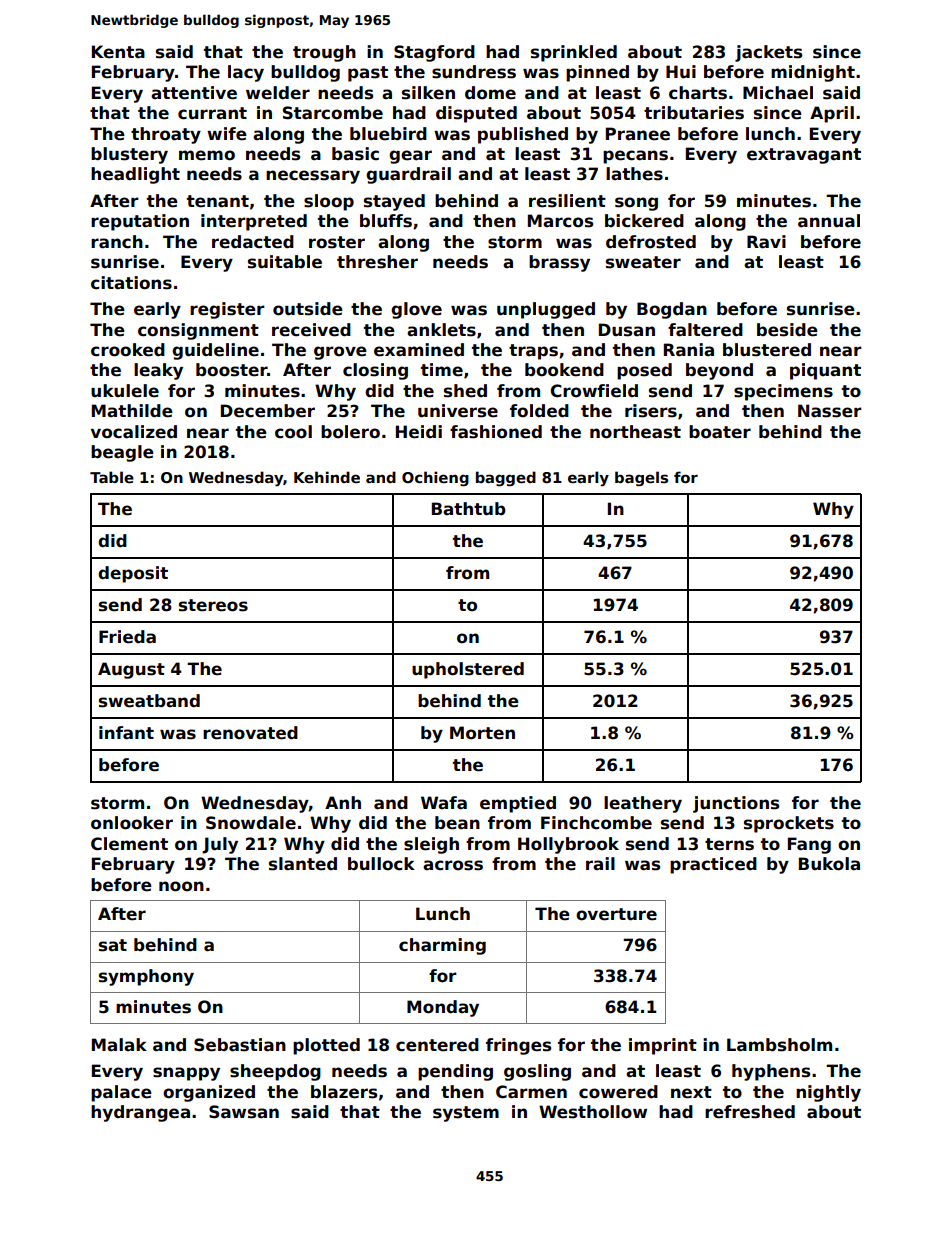  I want to click on Sebastian, so click(240, 1045).
